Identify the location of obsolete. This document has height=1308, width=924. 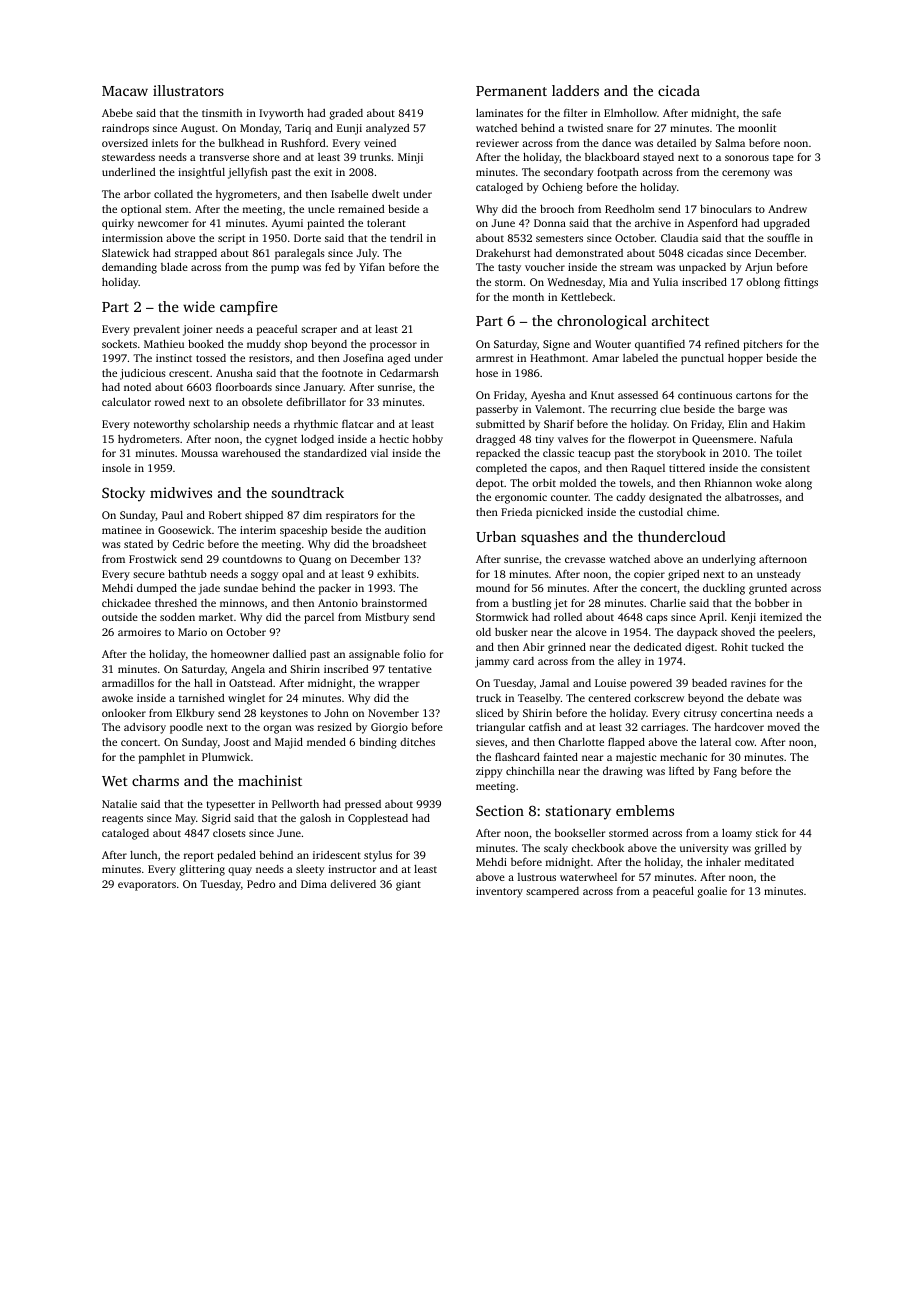
(262, 402).
